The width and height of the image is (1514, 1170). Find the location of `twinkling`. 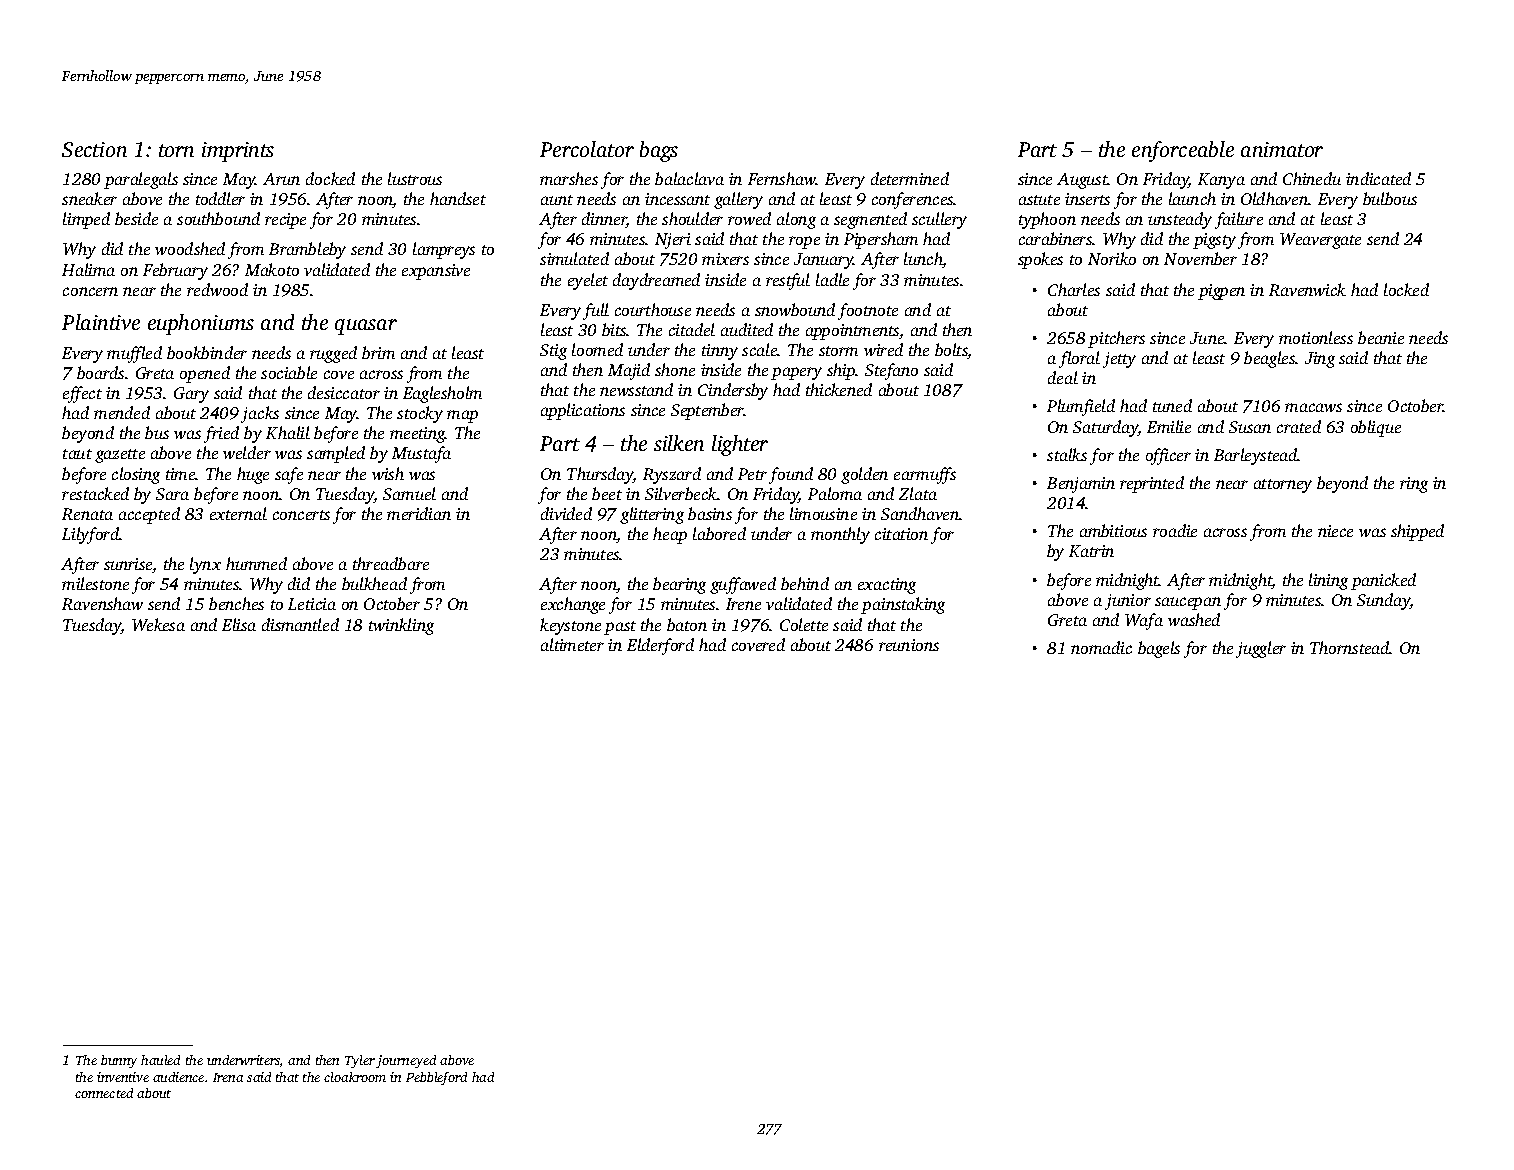

twinkling is located at coordinates (401, 626).
